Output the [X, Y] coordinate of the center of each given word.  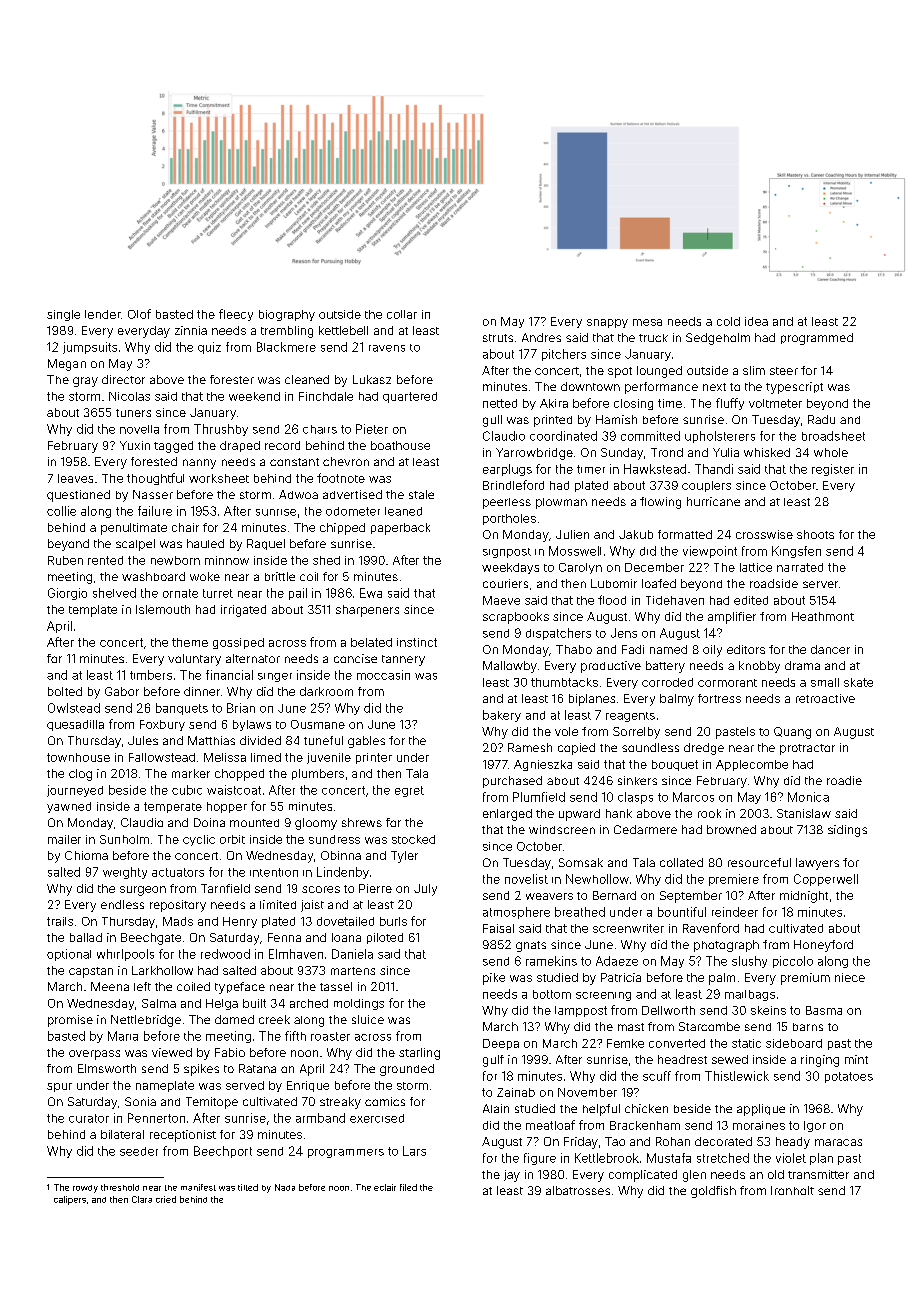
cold [728, 321]
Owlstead [74, 708]
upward [579, 815]
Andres [541, 337]
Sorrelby [636, 733]
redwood [225, 954]
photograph [726, 946]
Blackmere [286, 347]
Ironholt [792, 1190]
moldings [359, 1004]
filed [408, 1187]
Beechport [223, 1152]
